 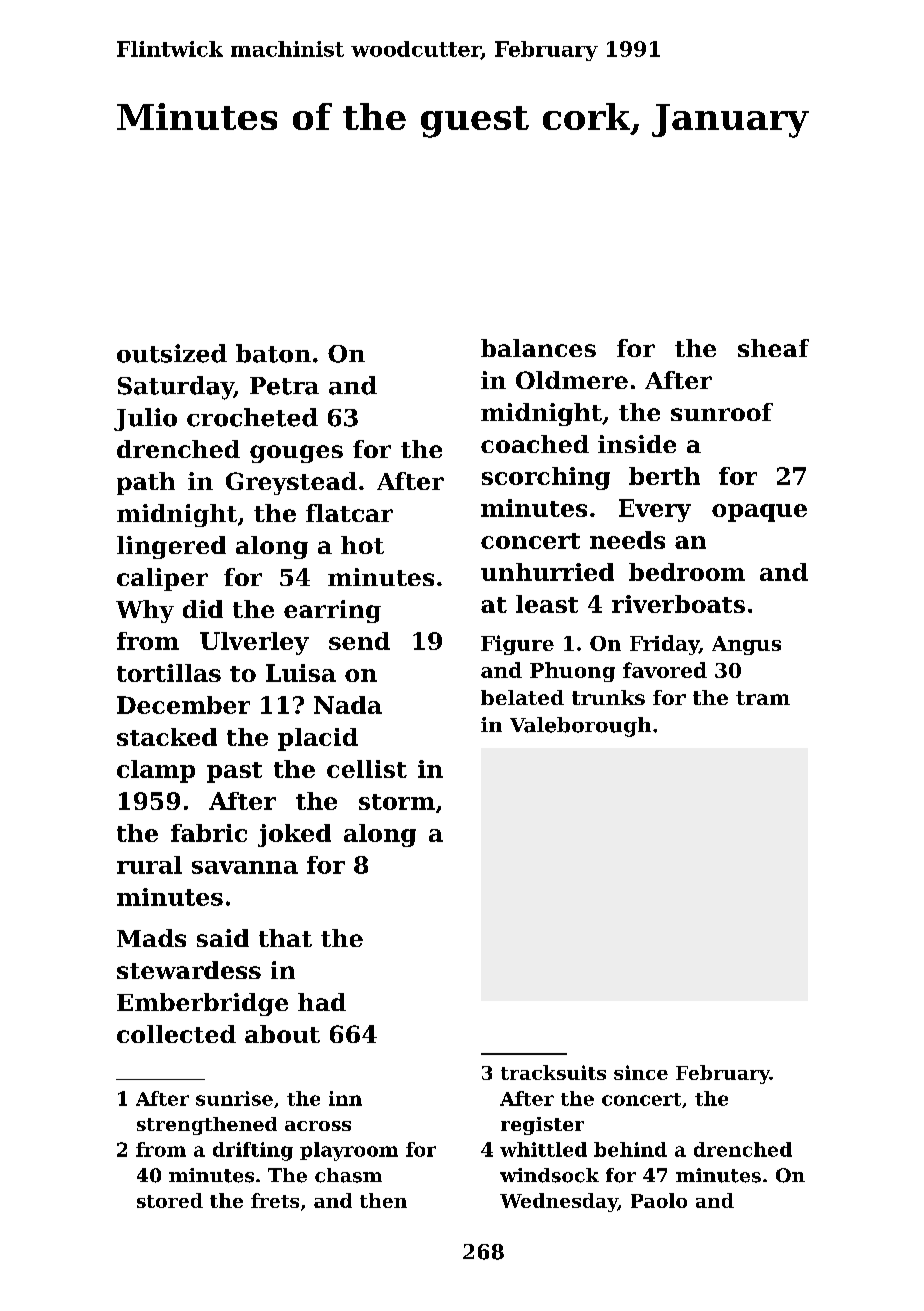 I want to click on Nada, so click(x=348, y=705).
